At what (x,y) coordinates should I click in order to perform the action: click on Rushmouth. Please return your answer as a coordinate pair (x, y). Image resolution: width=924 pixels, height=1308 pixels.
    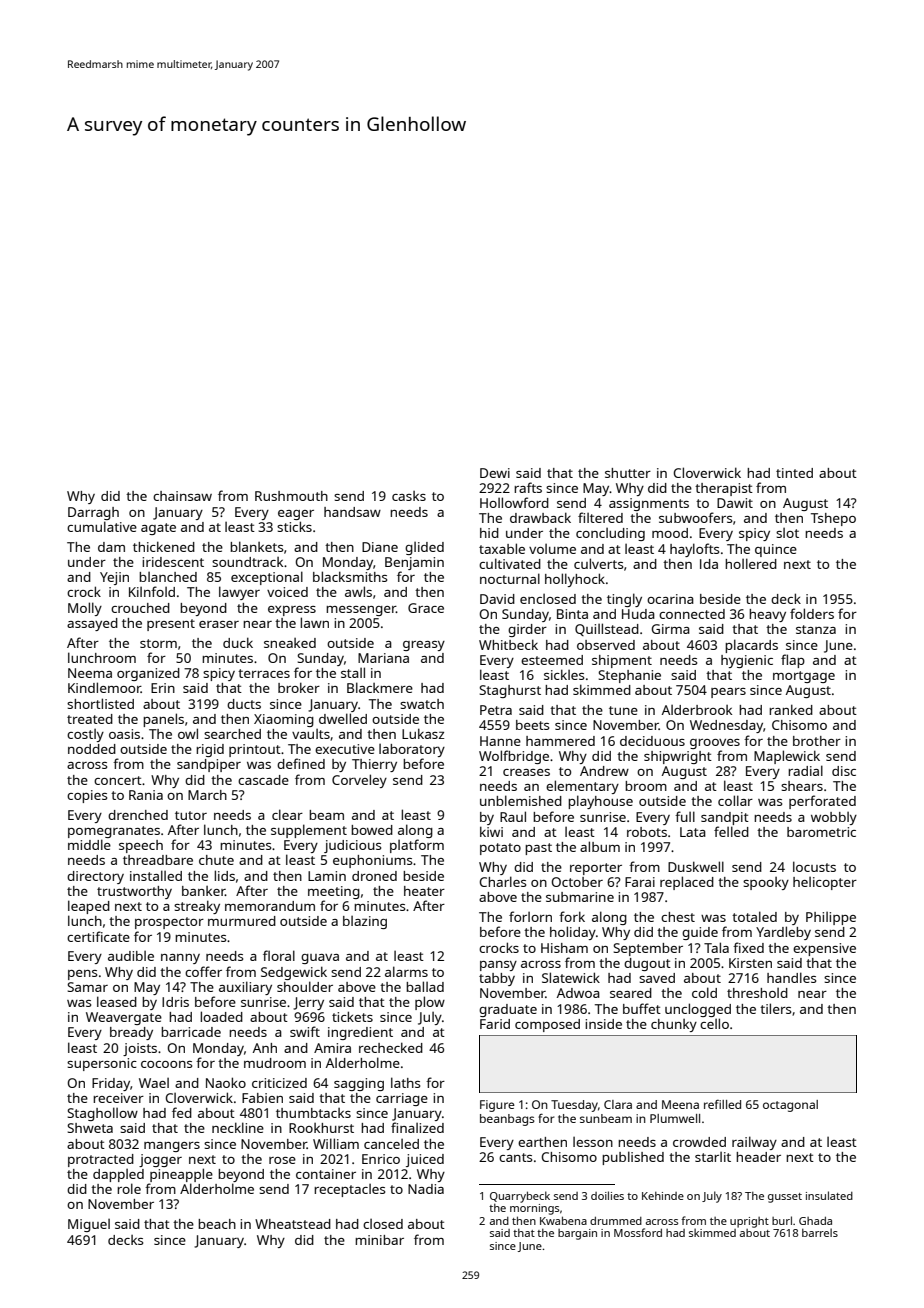
    Looking at the image, I should click on (291, 496).
